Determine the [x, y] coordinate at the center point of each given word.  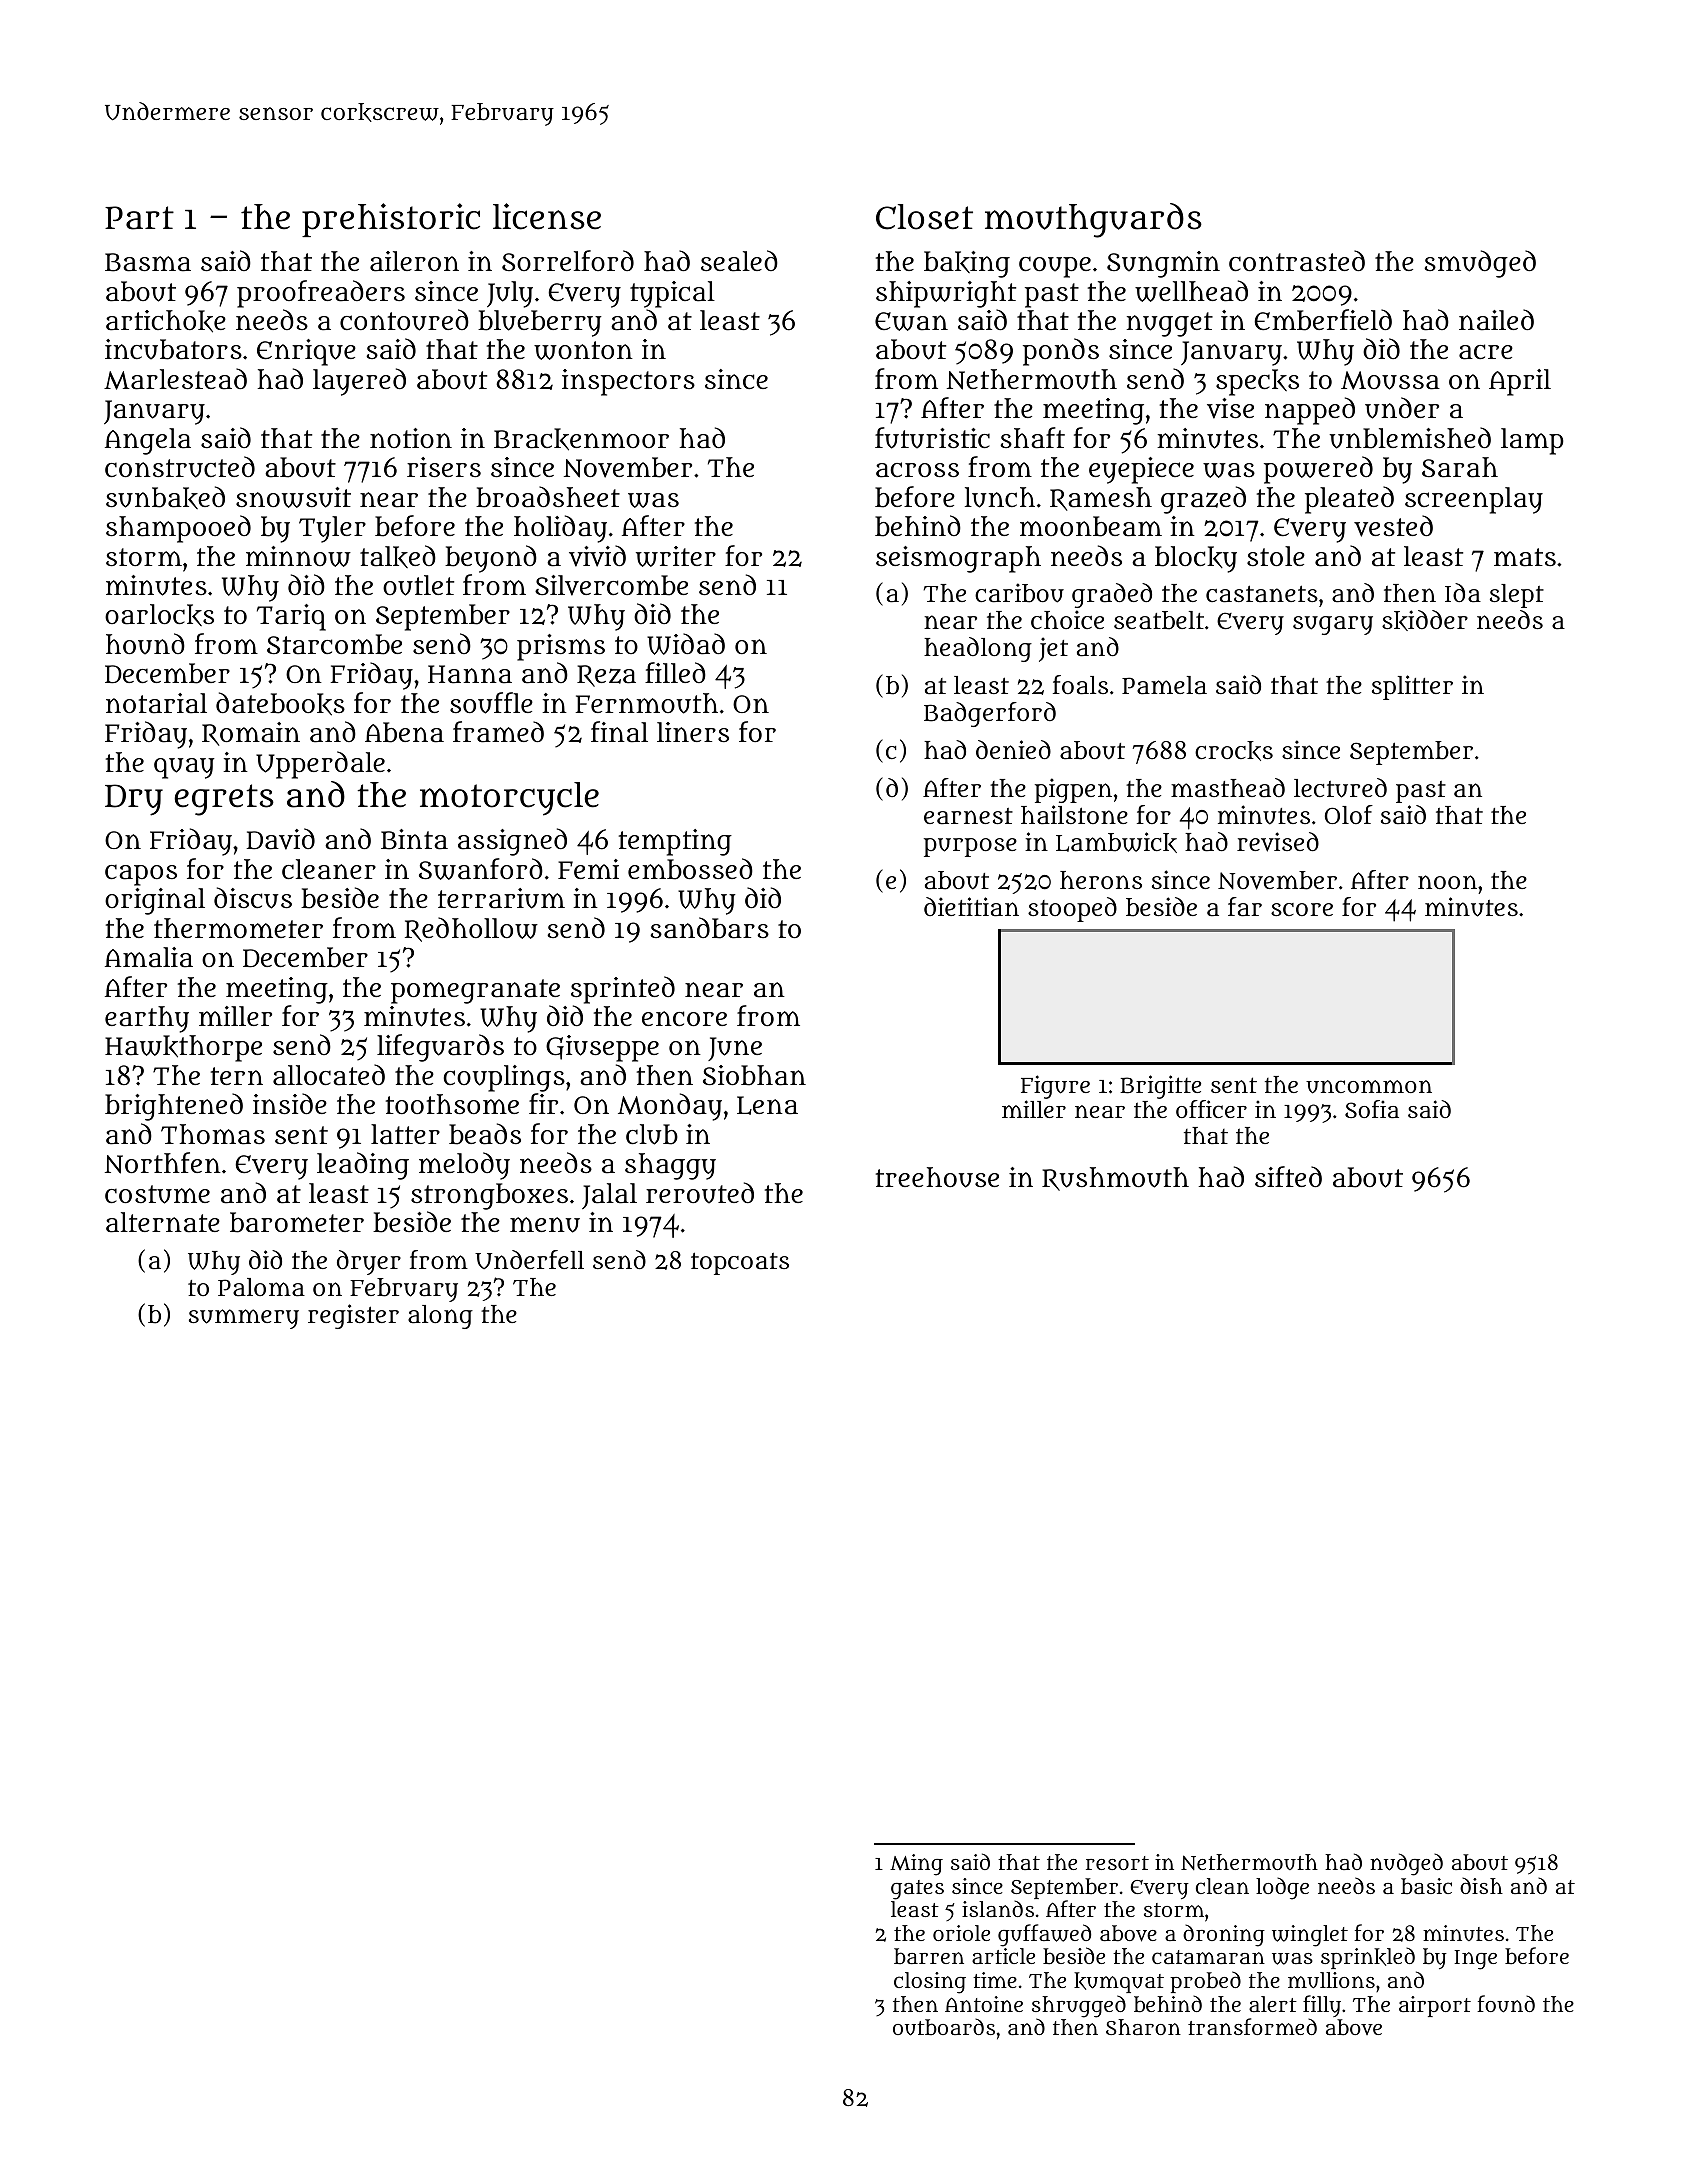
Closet [924, 217]
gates [917, 1890]
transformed [1252, 2026]
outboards [944, 2027]
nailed [1496, 320]
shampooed [178, 529]
